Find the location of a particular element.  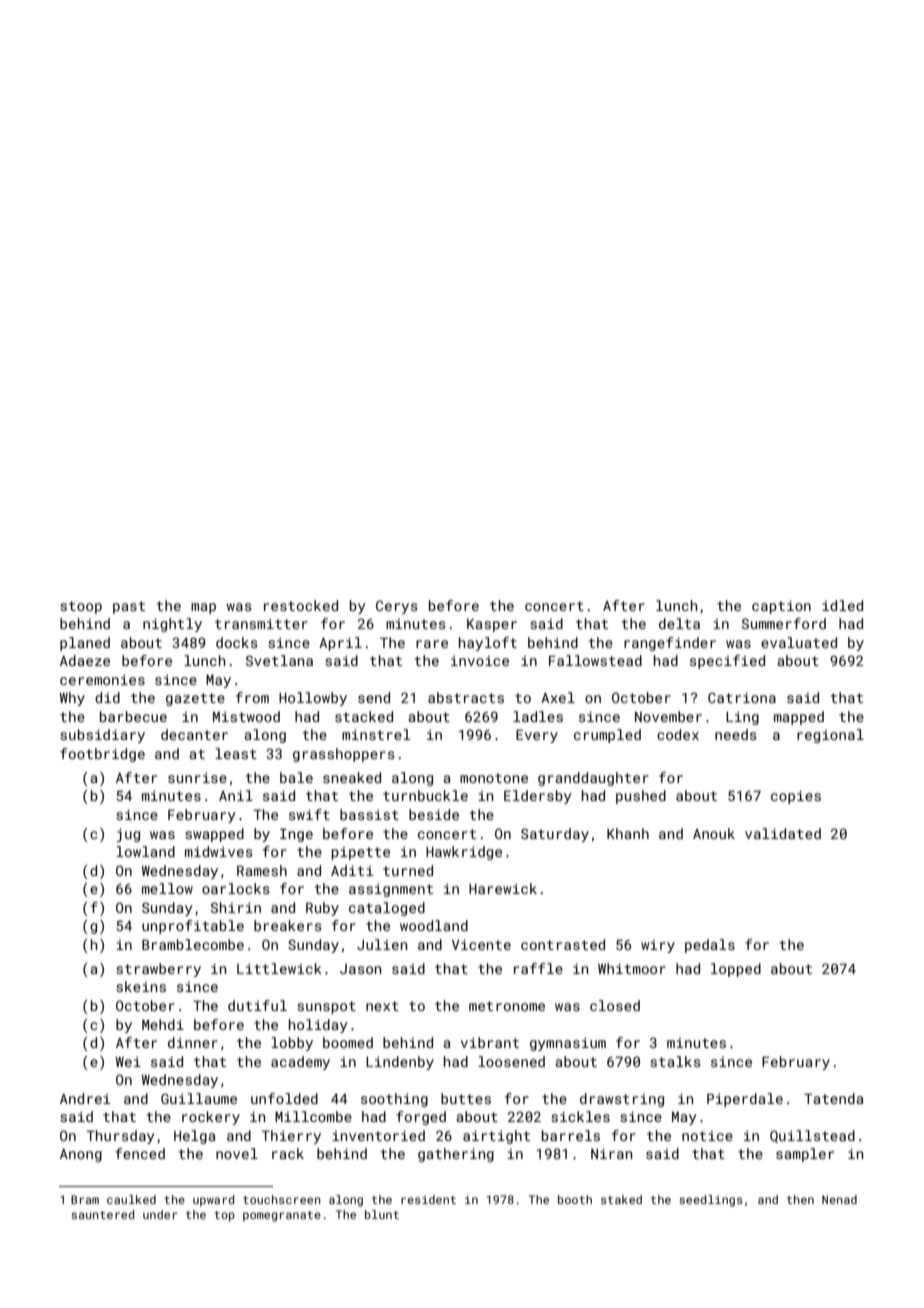

Cerys is located at coordinates (397, 607).
